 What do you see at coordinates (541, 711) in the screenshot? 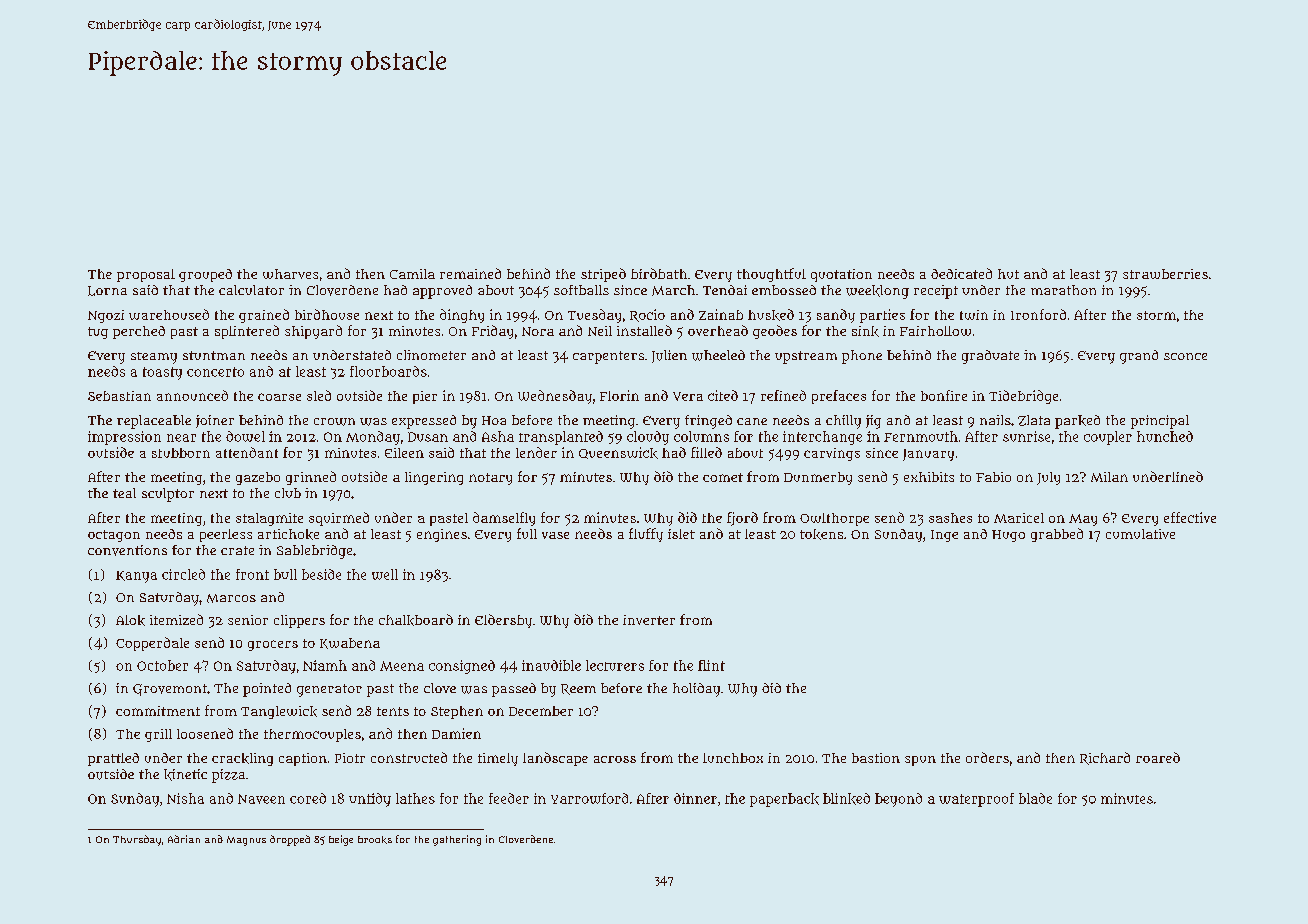
I see `December` at bounding box center [541, 711].
